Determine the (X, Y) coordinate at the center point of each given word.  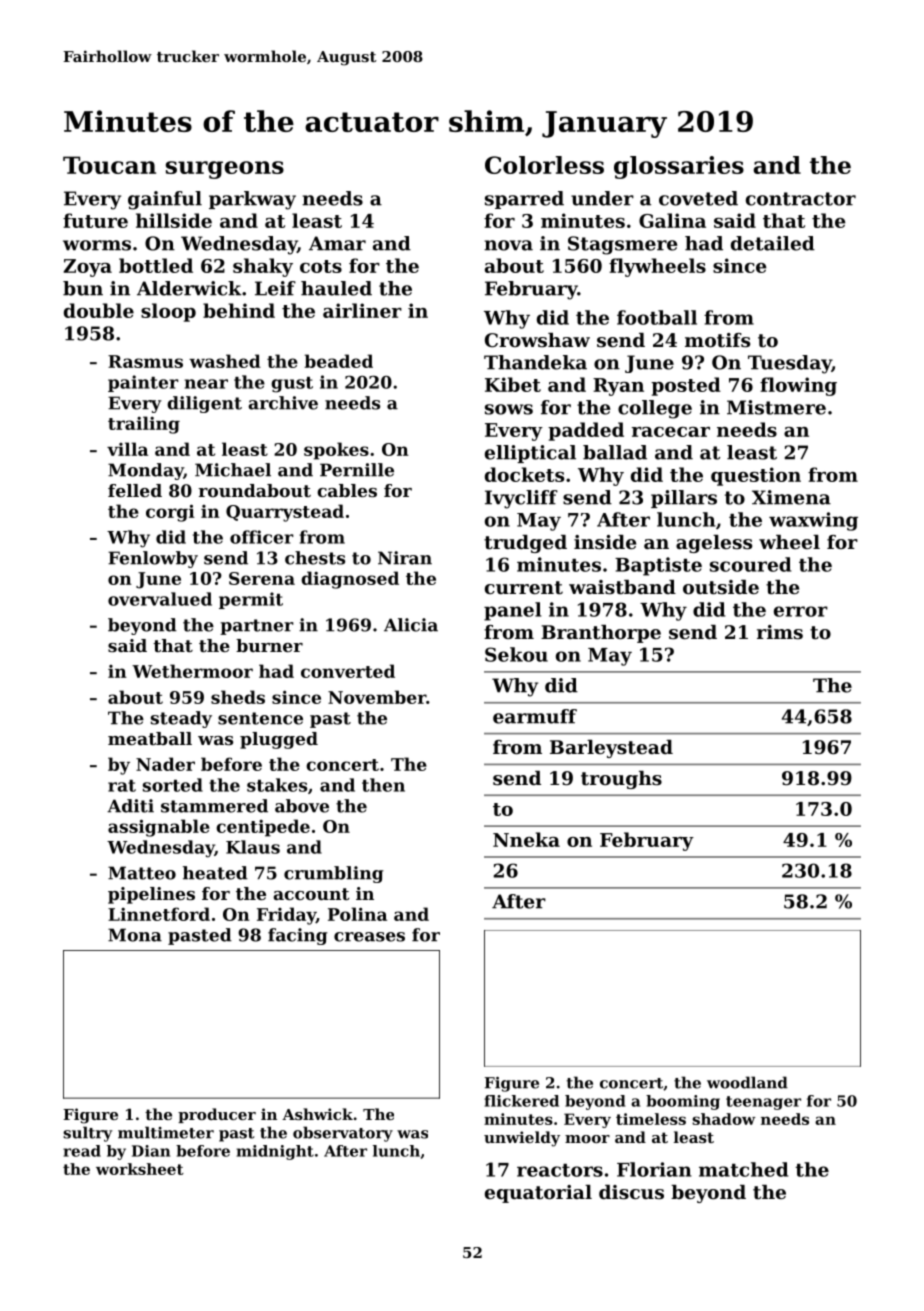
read (82, 1151)
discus (631, 1192)
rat (122, 786)
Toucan (109, 165)
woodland (747, 1082)
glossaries (679, 167)
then (383, 785)
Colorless (544, 165)
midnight (275, 1152)
